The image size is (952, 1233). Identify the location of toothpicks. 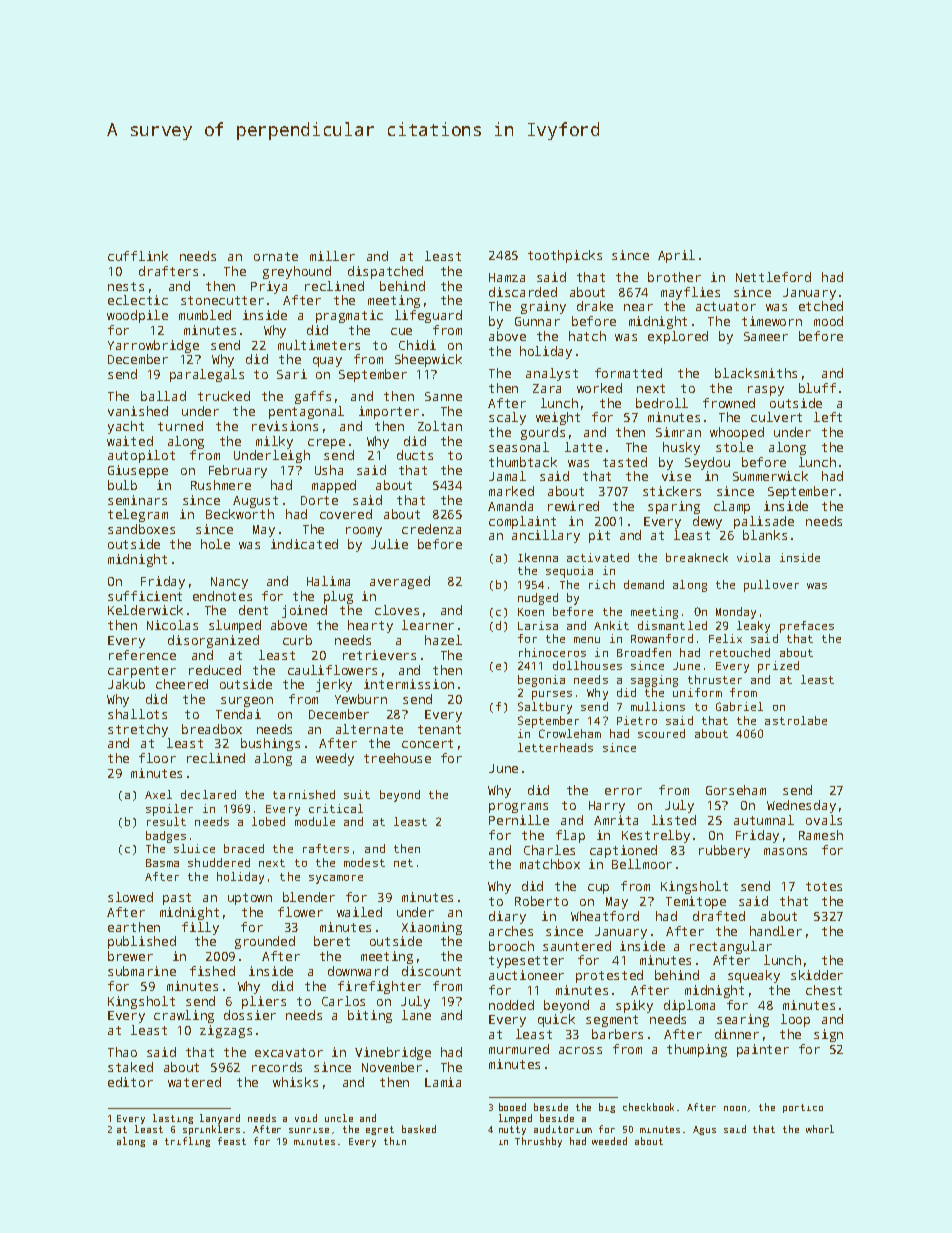
(565, 256).
